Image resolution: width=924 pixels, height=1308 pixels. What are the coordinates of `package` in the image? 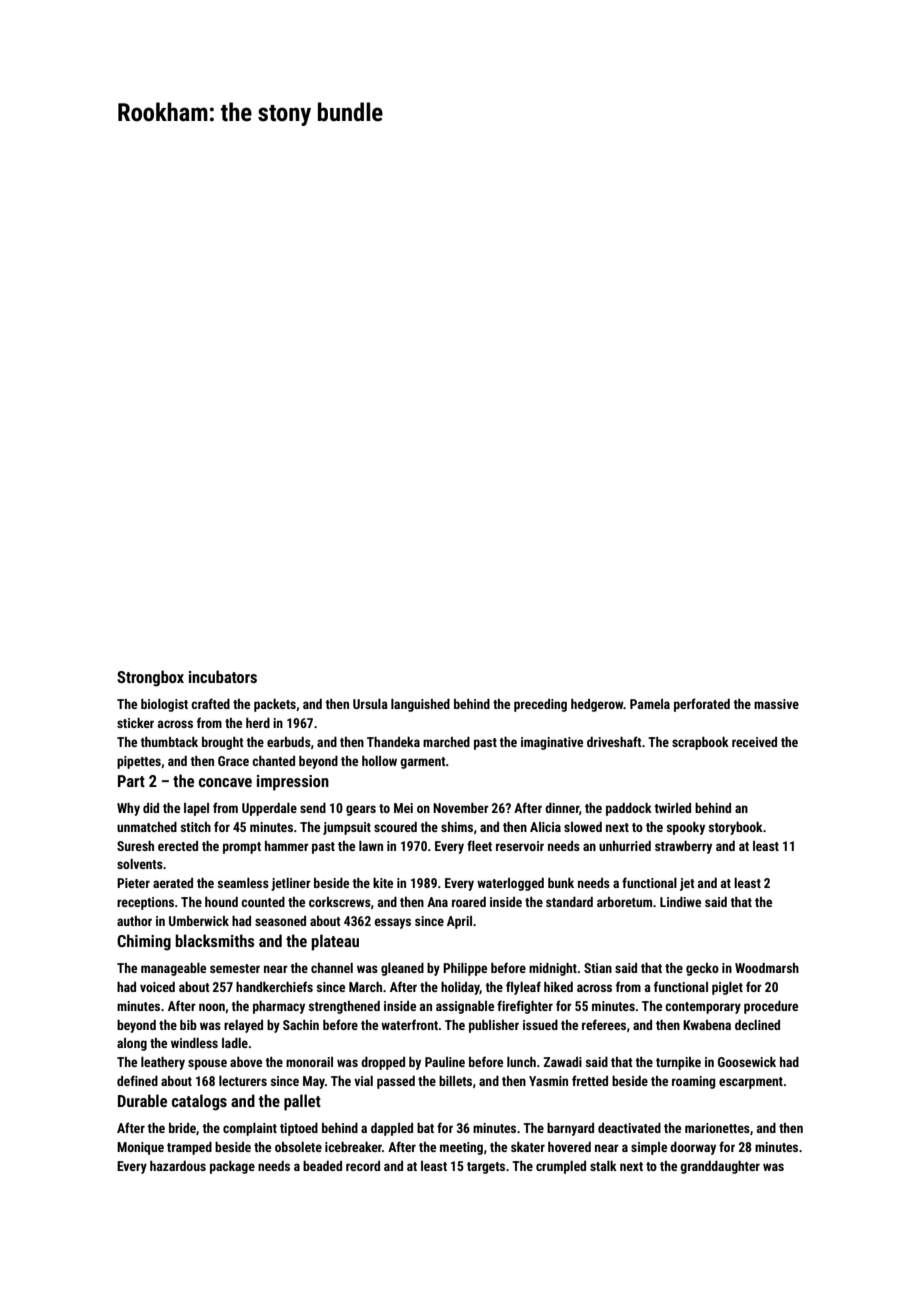 It's located at (232, 1167).
